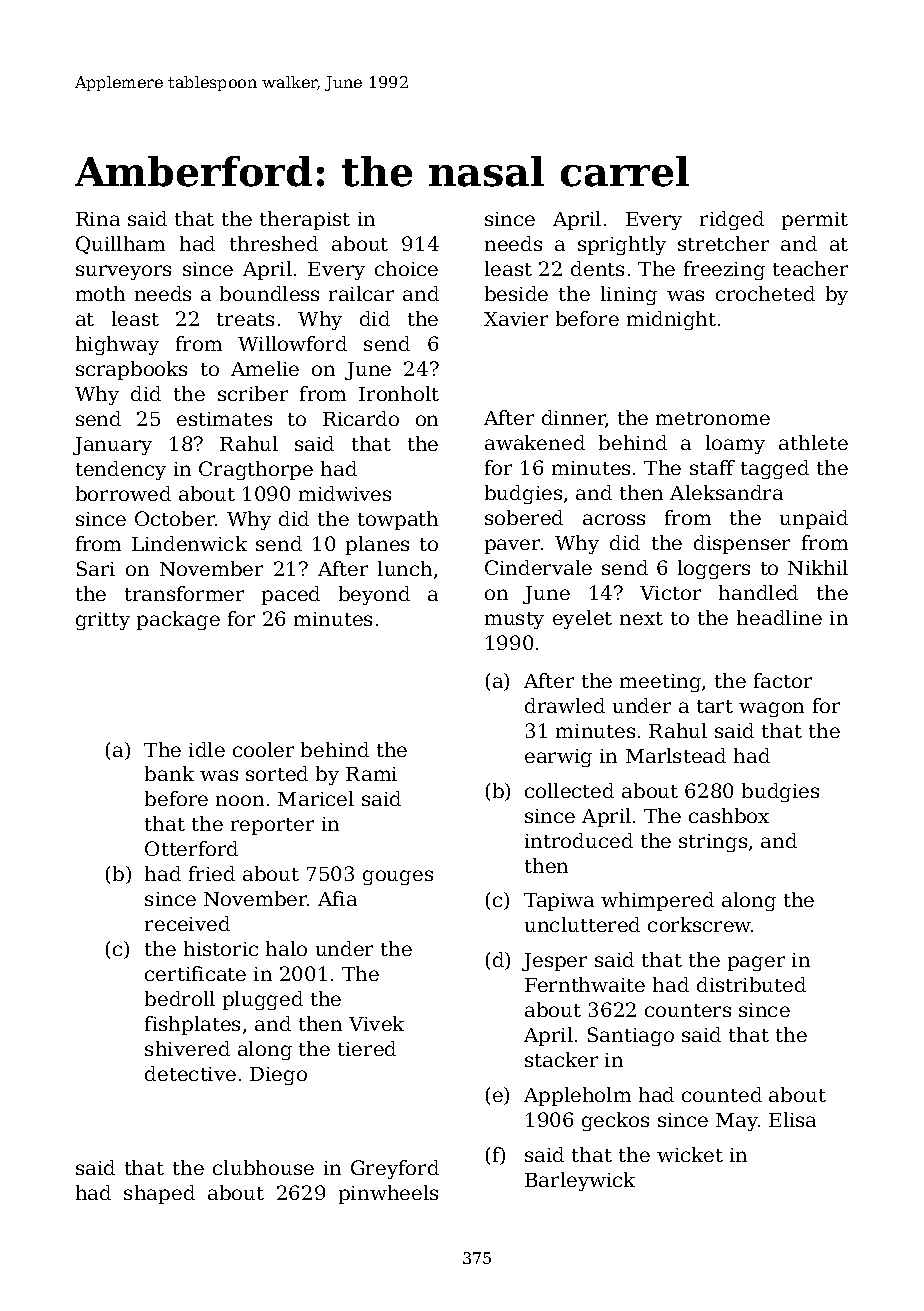 This screenshot has width=924, height=1311. Describe the element at coordinates (337, 898) in the screenshot. I see `Afia` at that location.
